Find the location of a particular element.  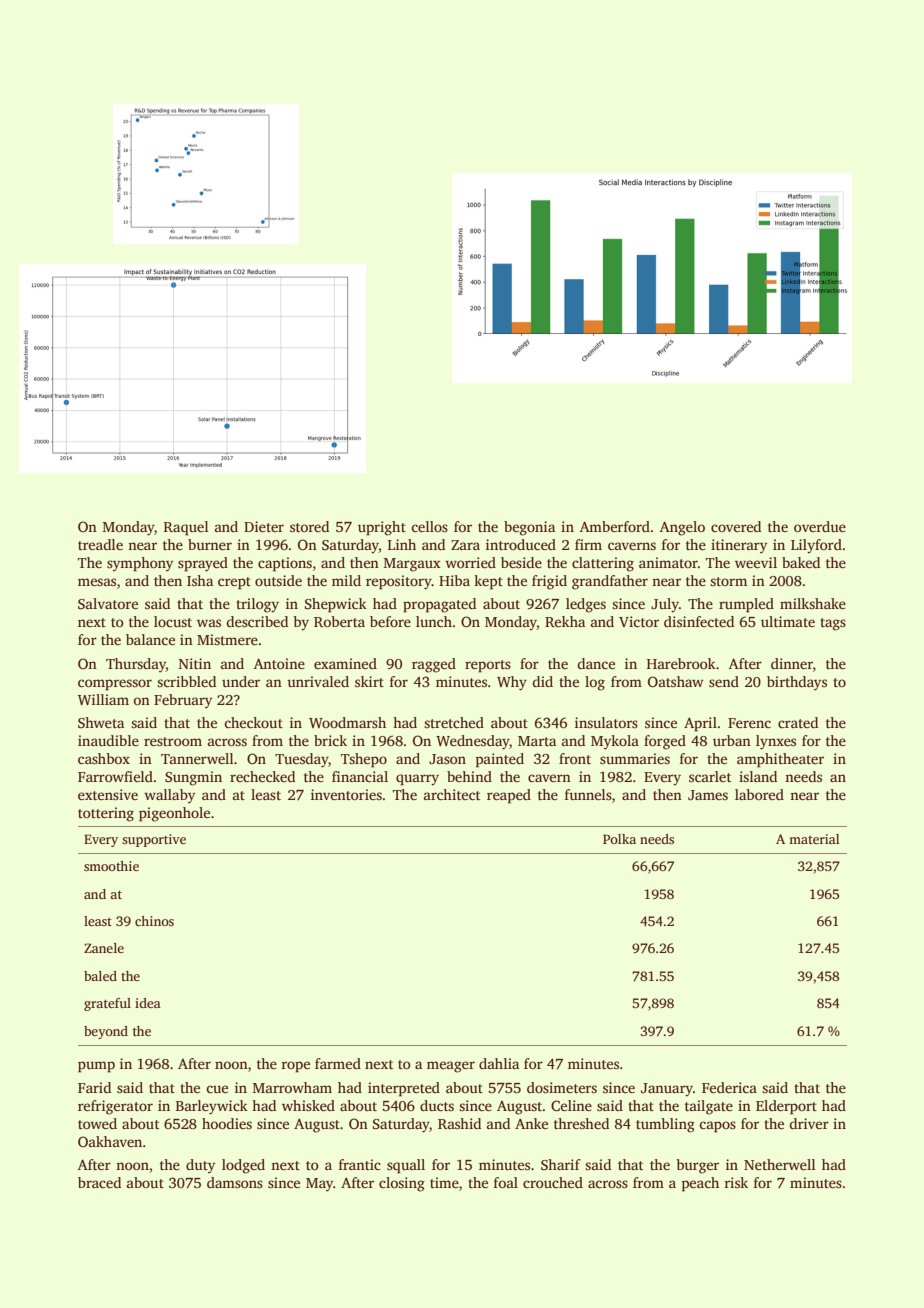

labored is located at coordinates (759, 794).
